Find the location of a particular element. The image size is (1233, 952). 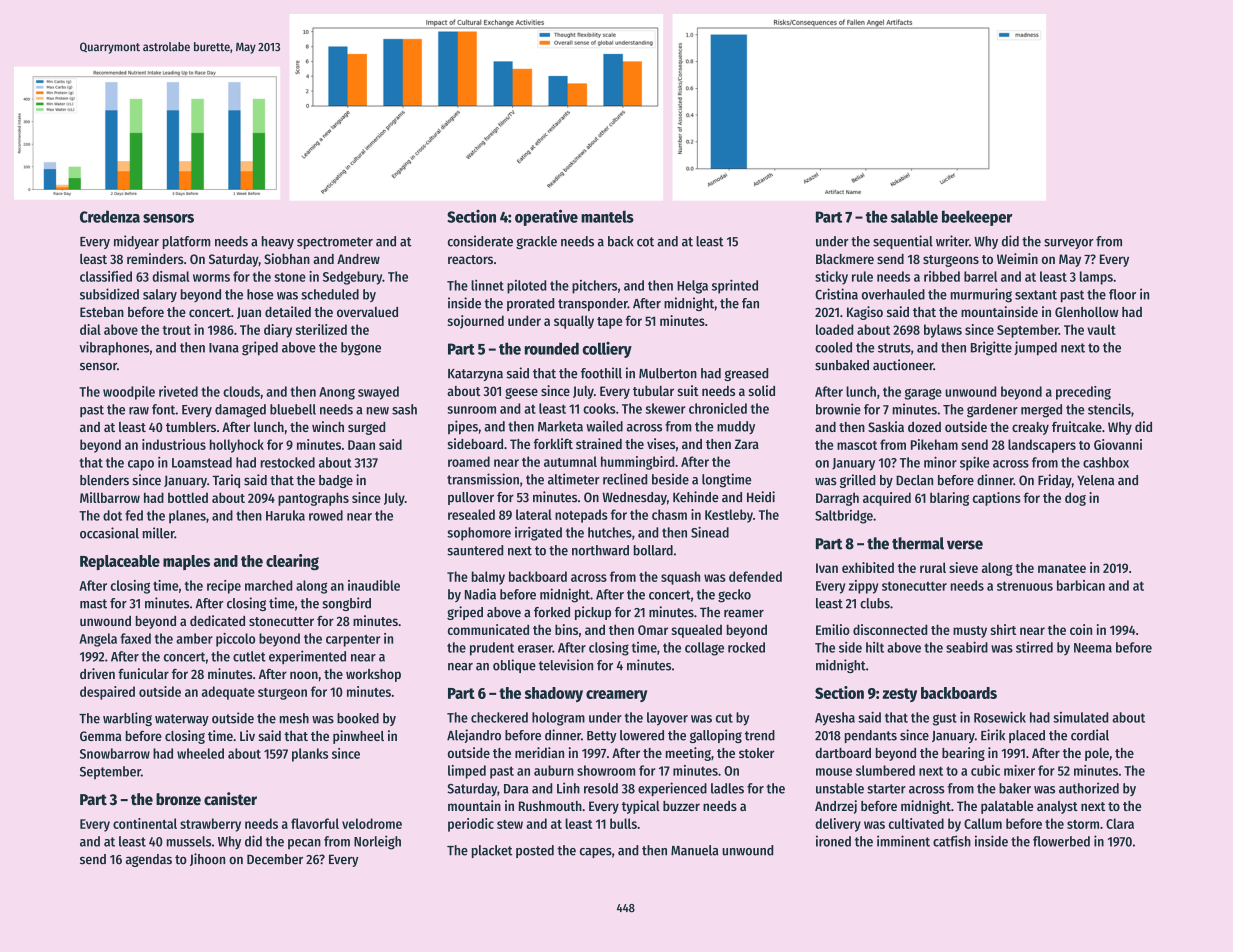

Eirik is located at coordinates (993, 735).
